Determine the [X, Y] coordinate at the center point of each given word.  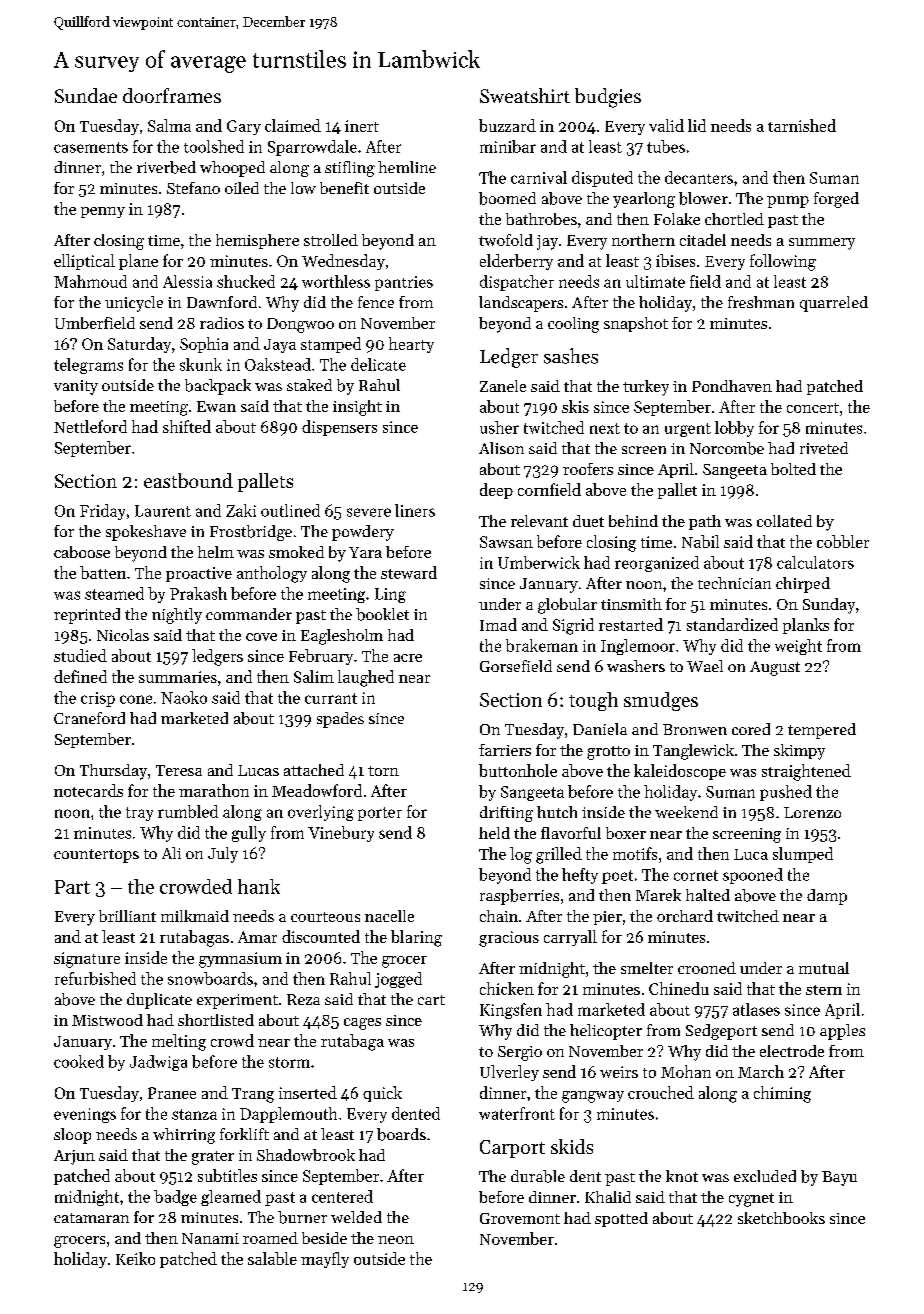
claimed [293, 125]
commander [249, 614]
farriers [505, 750]
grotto [608, 753]
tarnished [802, 125]
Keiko [135, 1258]
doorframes [172, 95]
